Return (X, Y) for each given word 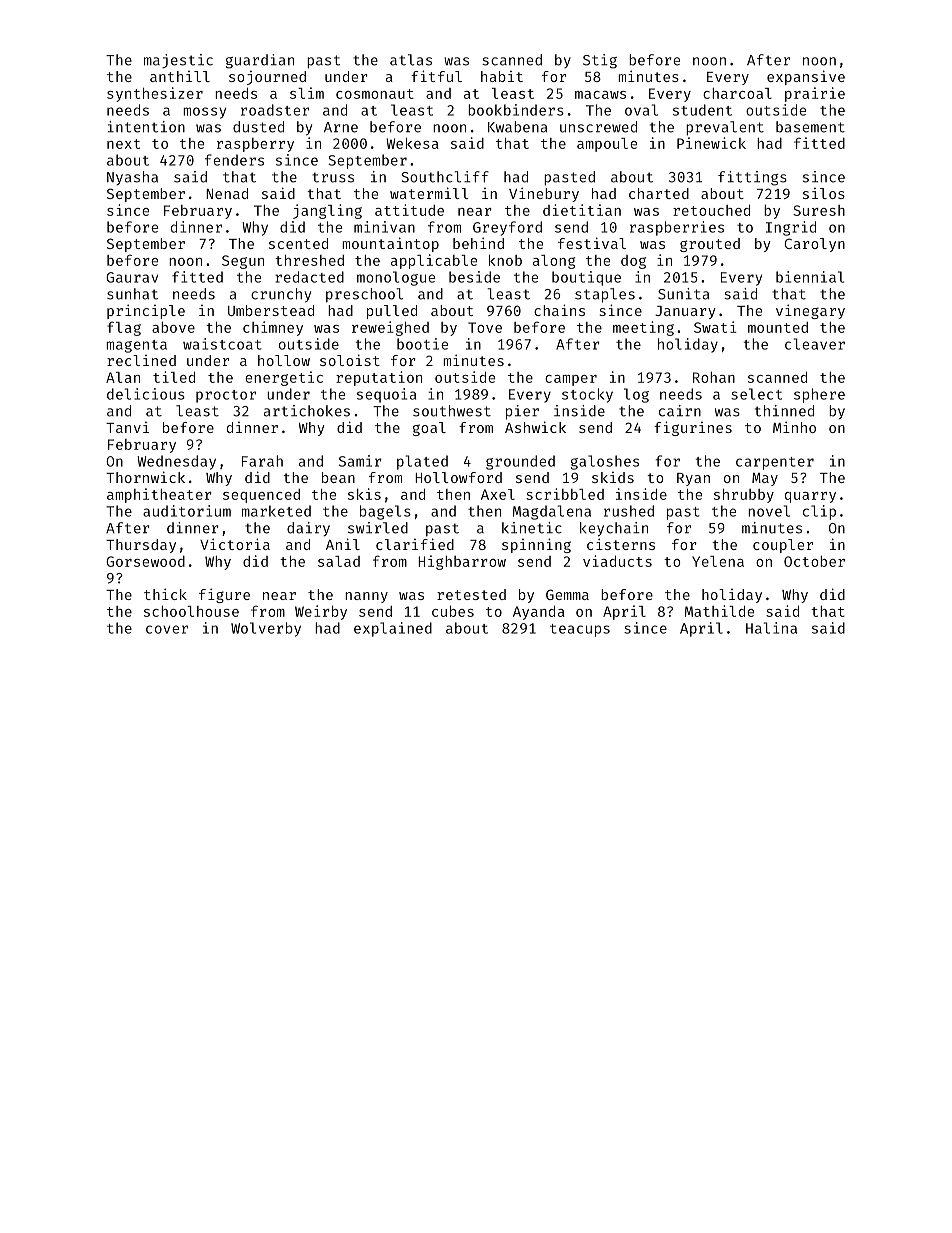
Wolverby (266, 629)
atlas (411, 60)
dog (633, 262)
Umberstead (271, 310)
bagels (385, 512)
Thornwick (145, 477)
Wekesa (412, 143)
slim (307, 93)
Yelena (718, 561)
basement (810, 127)
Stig (600, 61)
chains (559, 310)
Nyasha (132, 178)
